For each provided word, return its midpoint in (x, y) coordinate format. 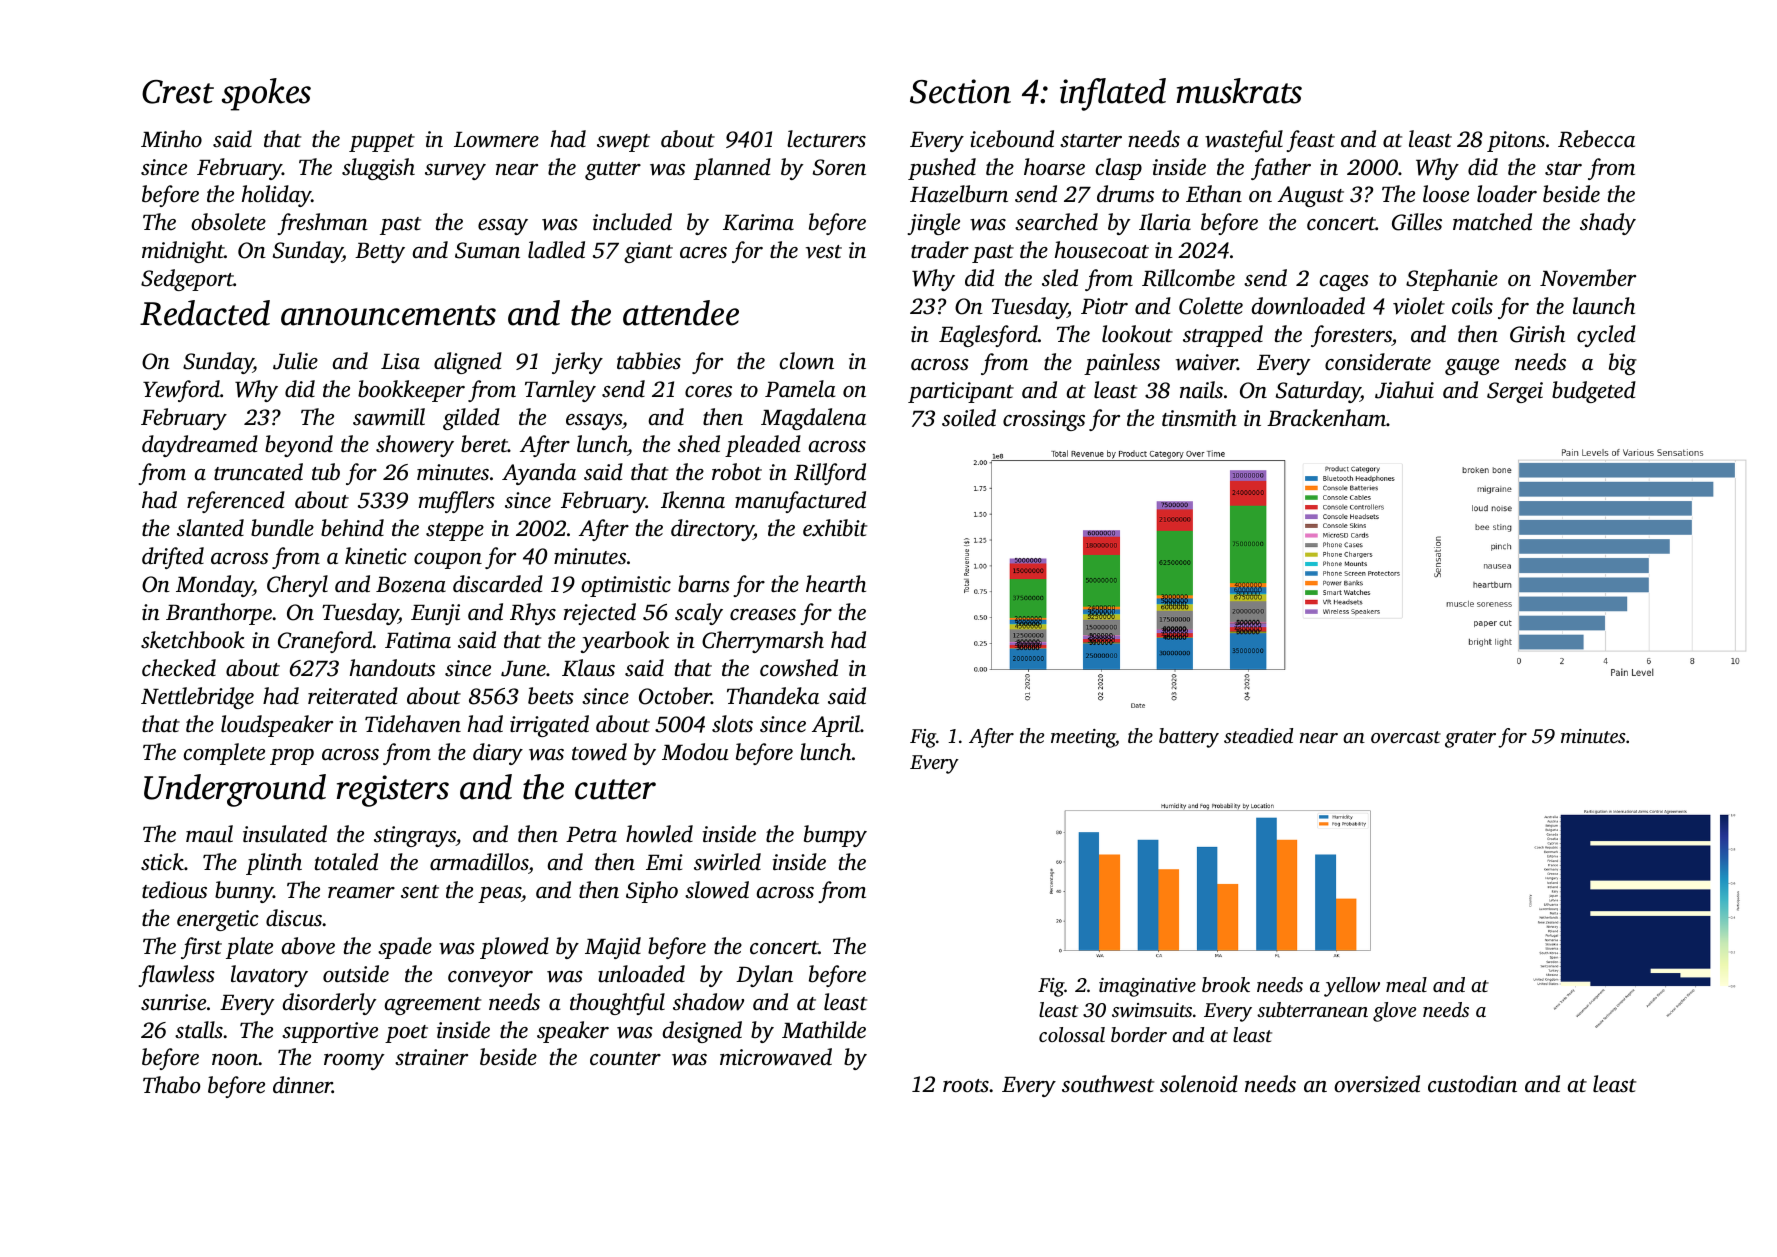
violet (1419, 306)
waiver (1206, 362)
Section (960, 91)
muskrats (1239, 91)
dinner (302, 1084)
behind (352, 528)
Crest (178, 92)
